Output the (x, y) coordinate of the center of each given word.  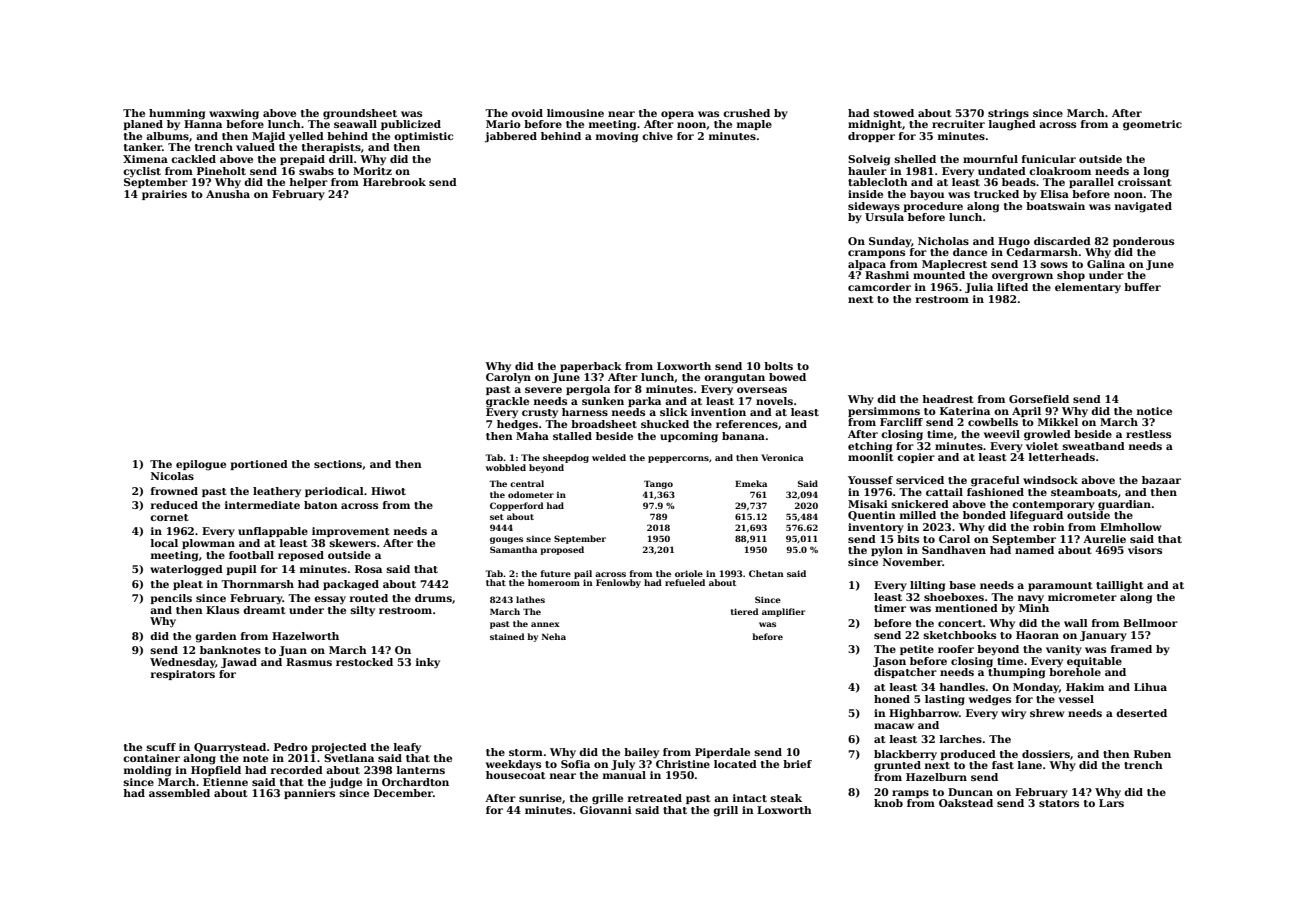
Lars (1111, 803)
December (403, 793)
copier (916, 458)
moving (617, 137)
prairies (164, 195)
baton (321, 505)
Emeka (751, 483)
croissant (1145, 182)
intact (750, 798)
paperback (591, 367)
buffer (1142, 287)
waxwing (234, 114)
